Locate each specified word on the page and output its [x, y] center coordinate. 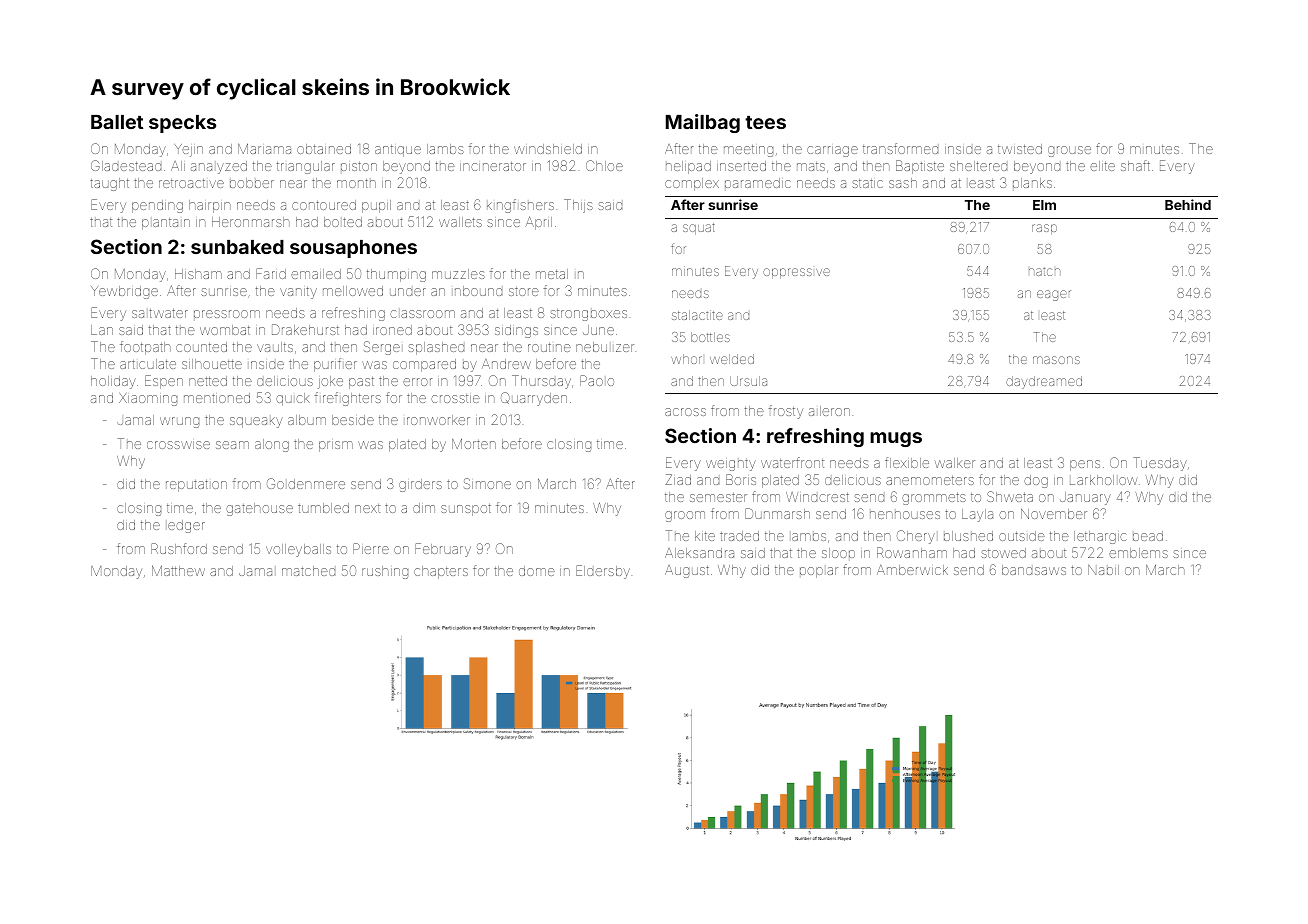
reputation [196, 486]
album [307, 420]
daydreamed [1044, 382]
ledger [186, 526]
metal [552, 274]
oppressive [796, 273]
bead [1148, 536]
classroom [422, 314]
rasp [1044, 229]
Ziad [678, 479]
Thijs [578, 206]
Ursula [748, 381]
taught [109, 184]
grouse [1069, 151]
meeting [748, 151]
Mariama [264, 148]
